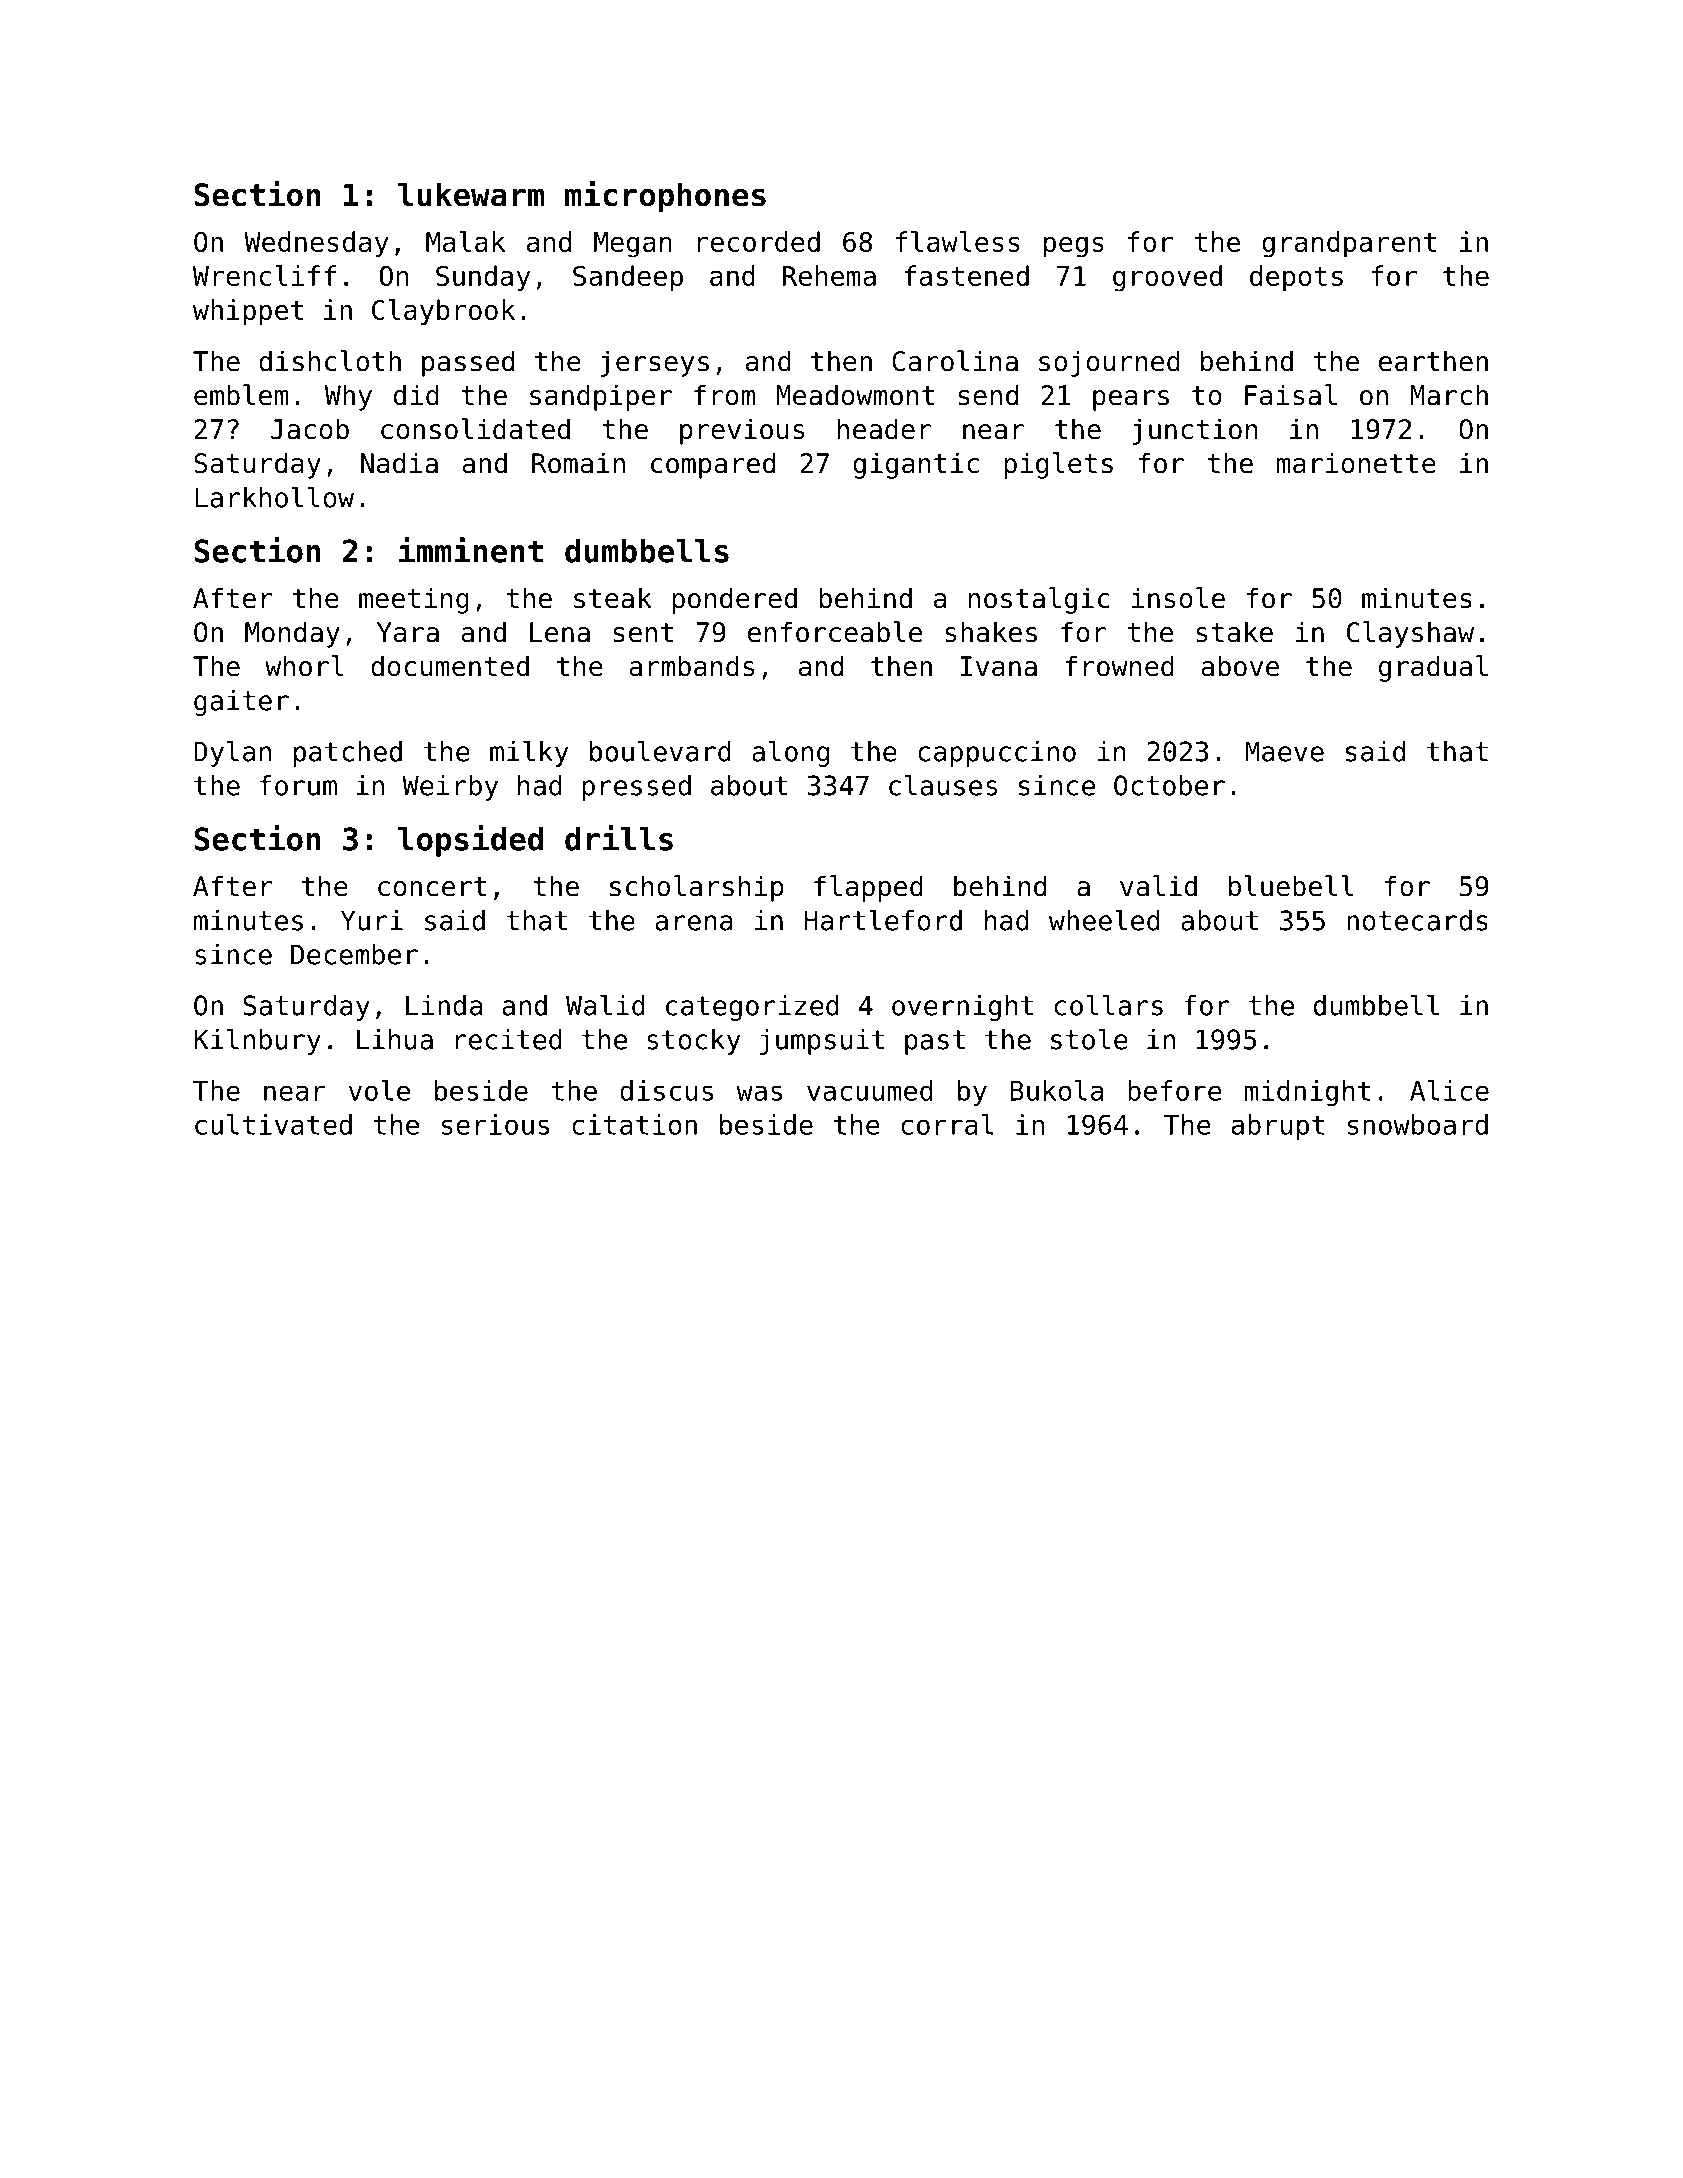  I want to click on consolidated, so click(475, 429).
